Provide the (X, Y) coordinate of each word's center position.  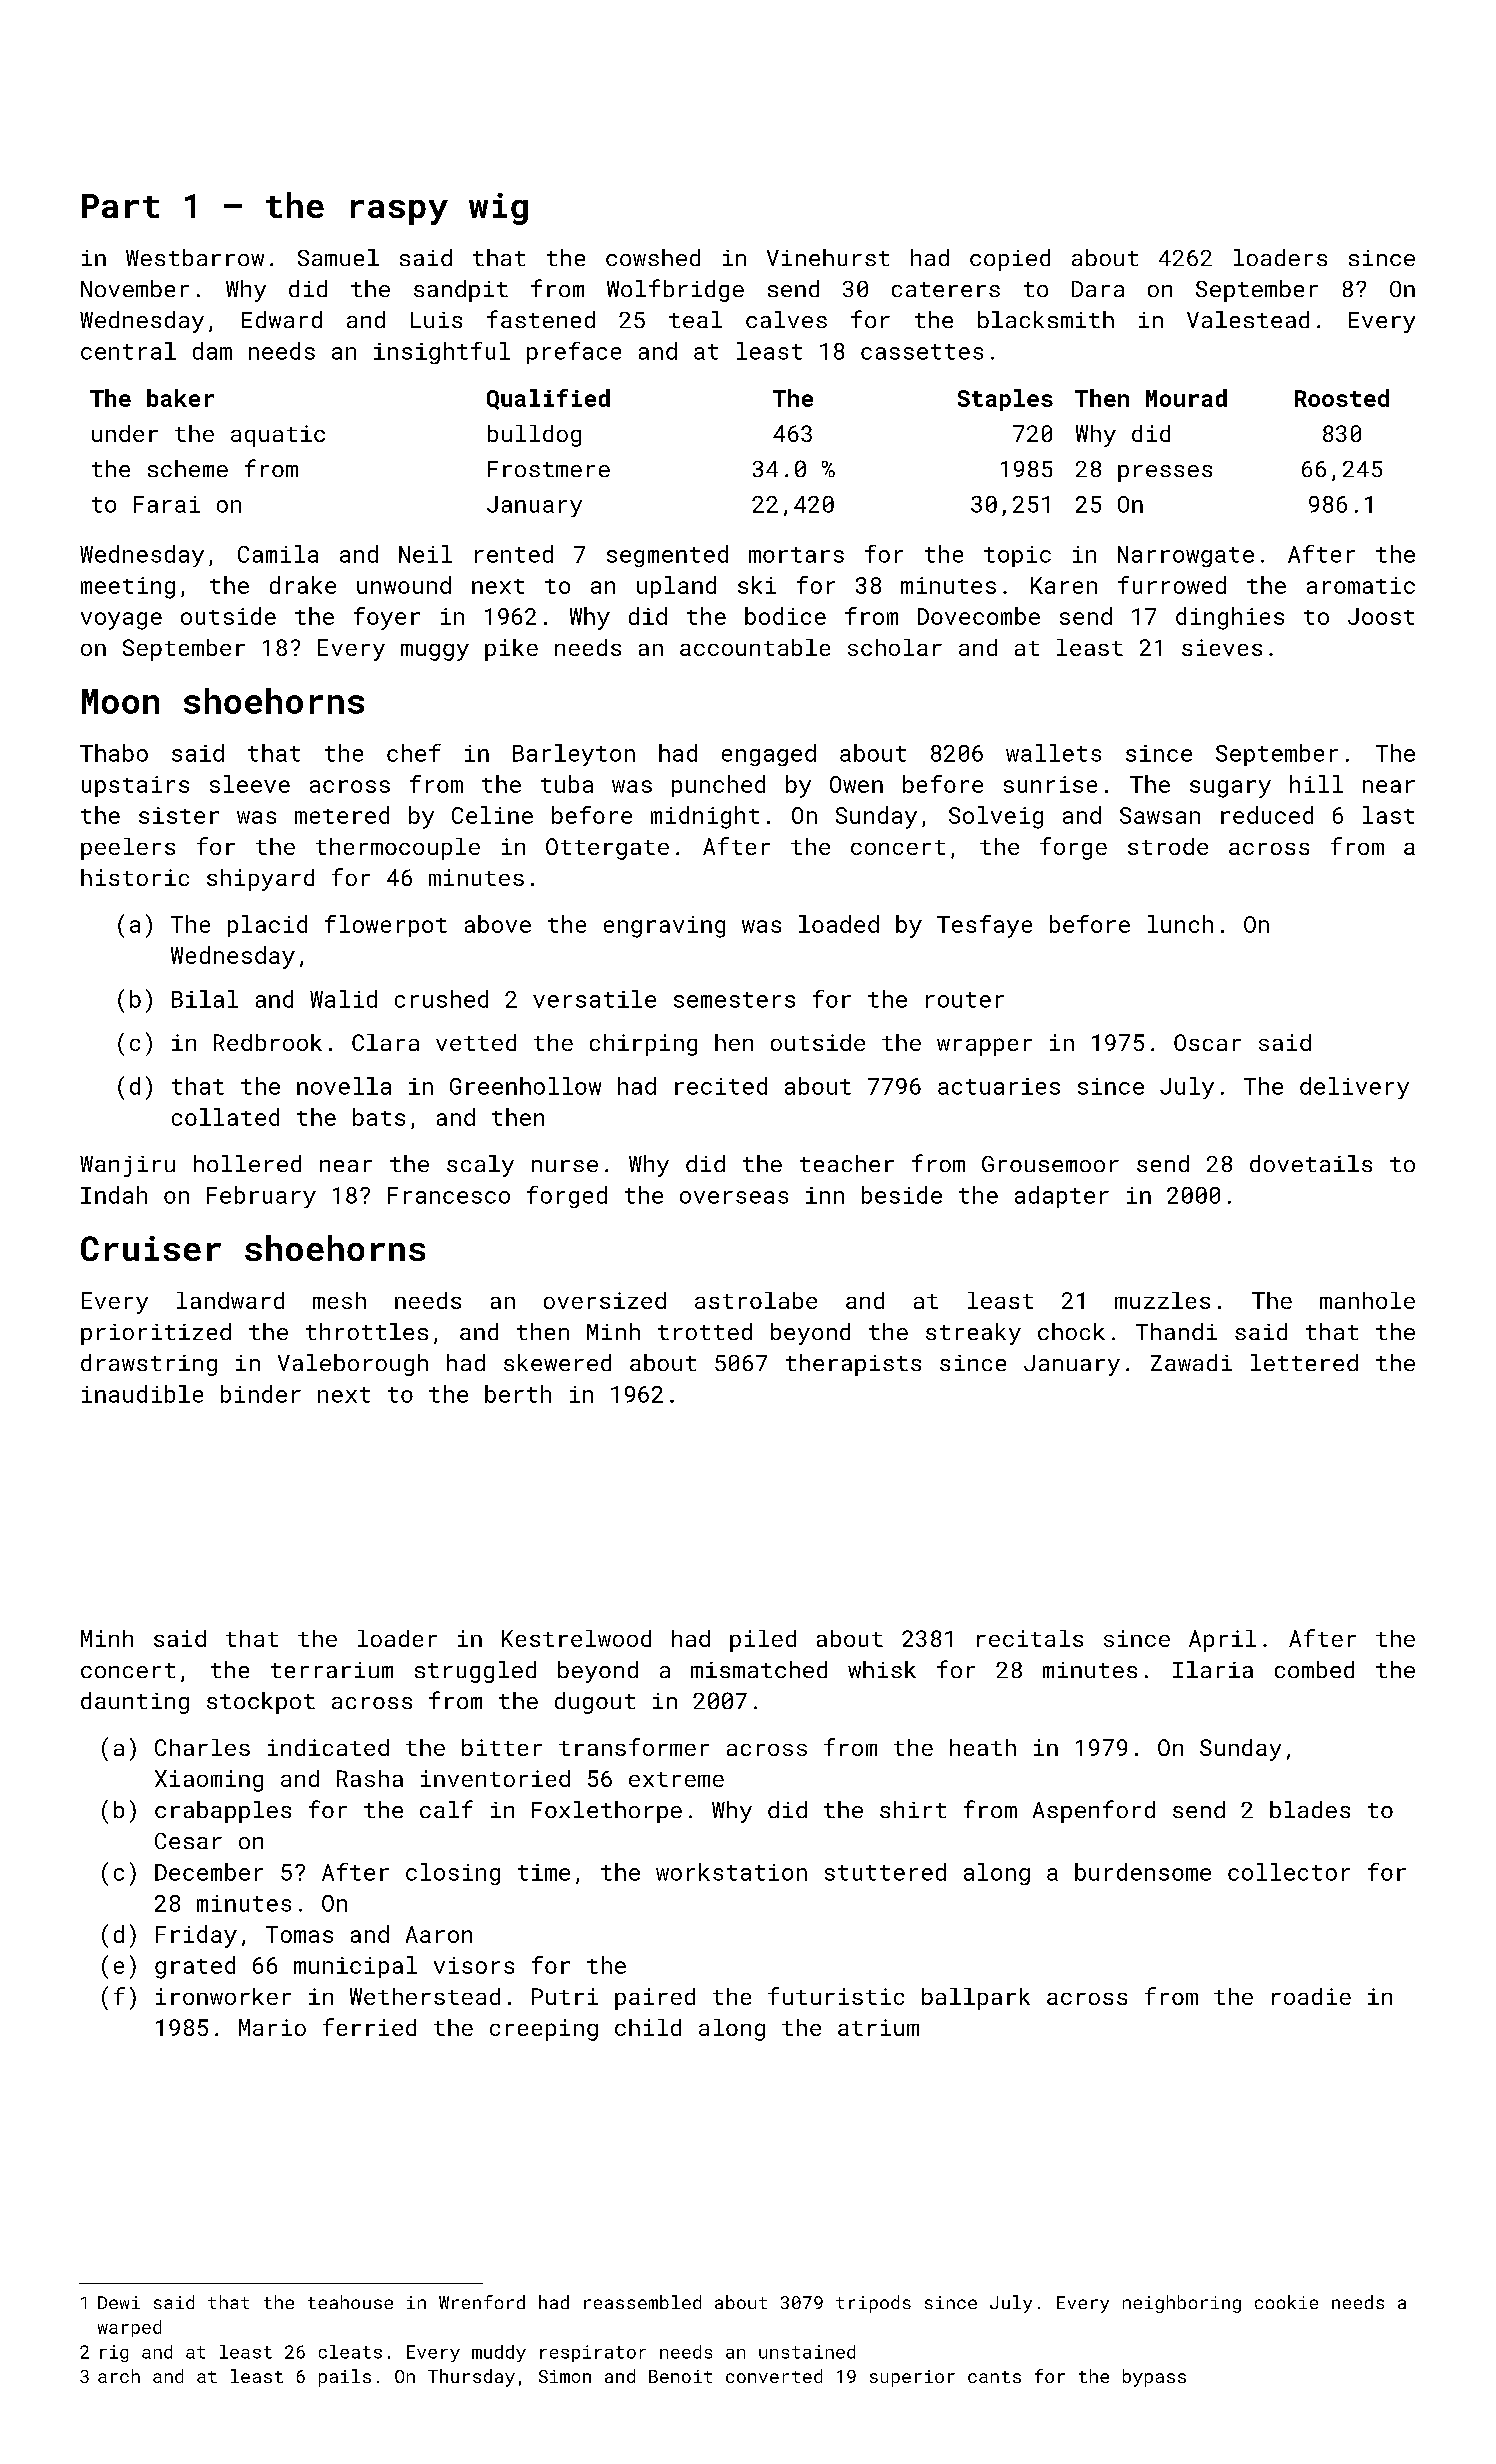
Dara (1098, 289)
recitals (1030, 1638)
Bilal (205, 999)
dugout (595, 1703)
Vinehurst (828, 257)
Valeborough (353, 1365)
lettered (1304, 1362)
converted (774, 2376)
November (135, 288)
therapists (853, 1365)
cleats (350, 2352)
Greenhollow (525, 1086)
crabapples (223, 1812)
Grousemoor (1050, 1164)
